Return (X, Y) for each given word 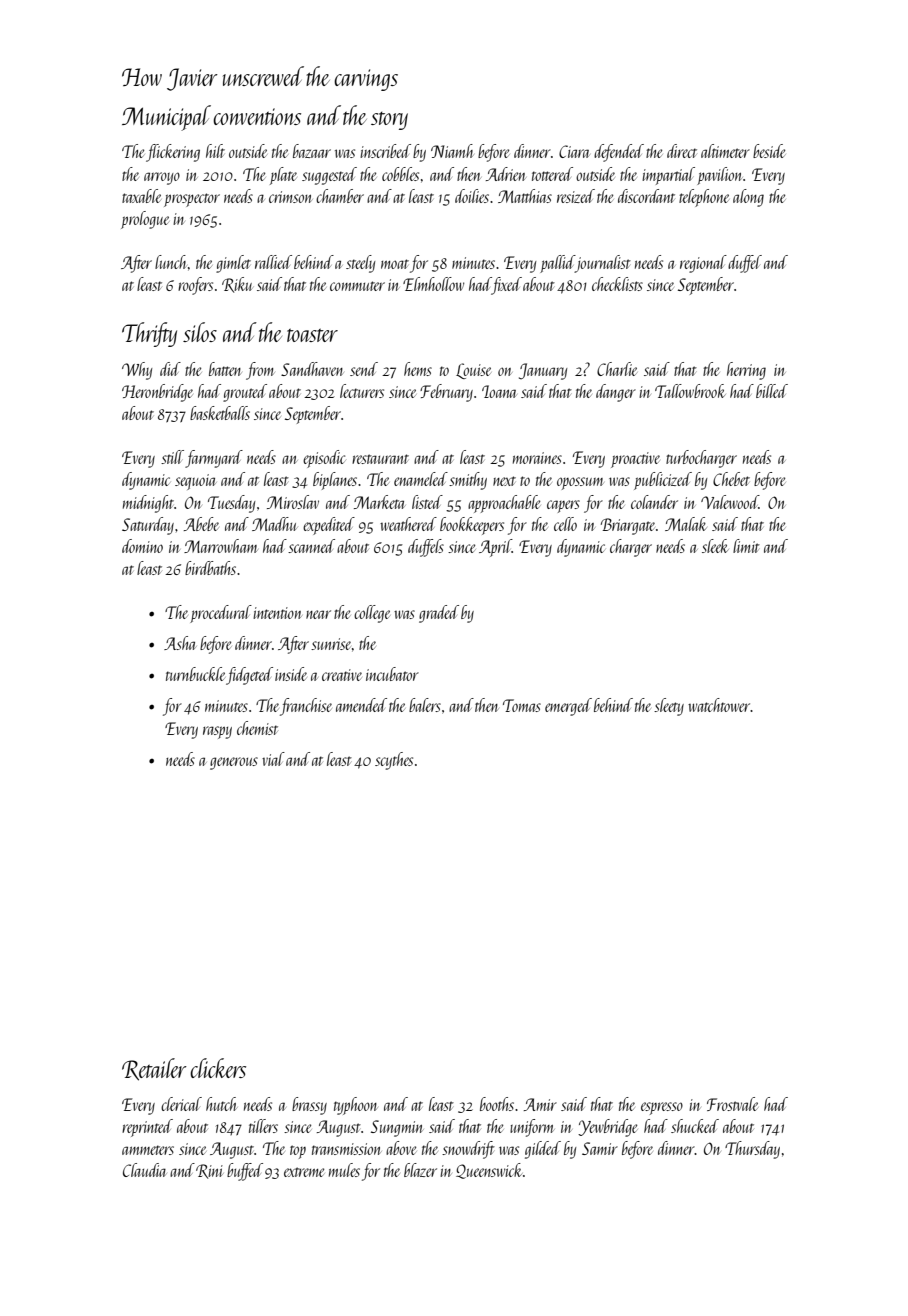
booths (497, 1104)
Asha (180, 643)
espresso (662, 1108)
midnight (148, 504)
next (504, 481)
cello (565, 524)
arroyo (162, 178)
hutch (221, 1104)
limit (746, 546)
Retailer (154, 1069)
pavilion (720, 176)
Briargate (628, 526)
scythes (394, 761)
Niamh (452, 151)
